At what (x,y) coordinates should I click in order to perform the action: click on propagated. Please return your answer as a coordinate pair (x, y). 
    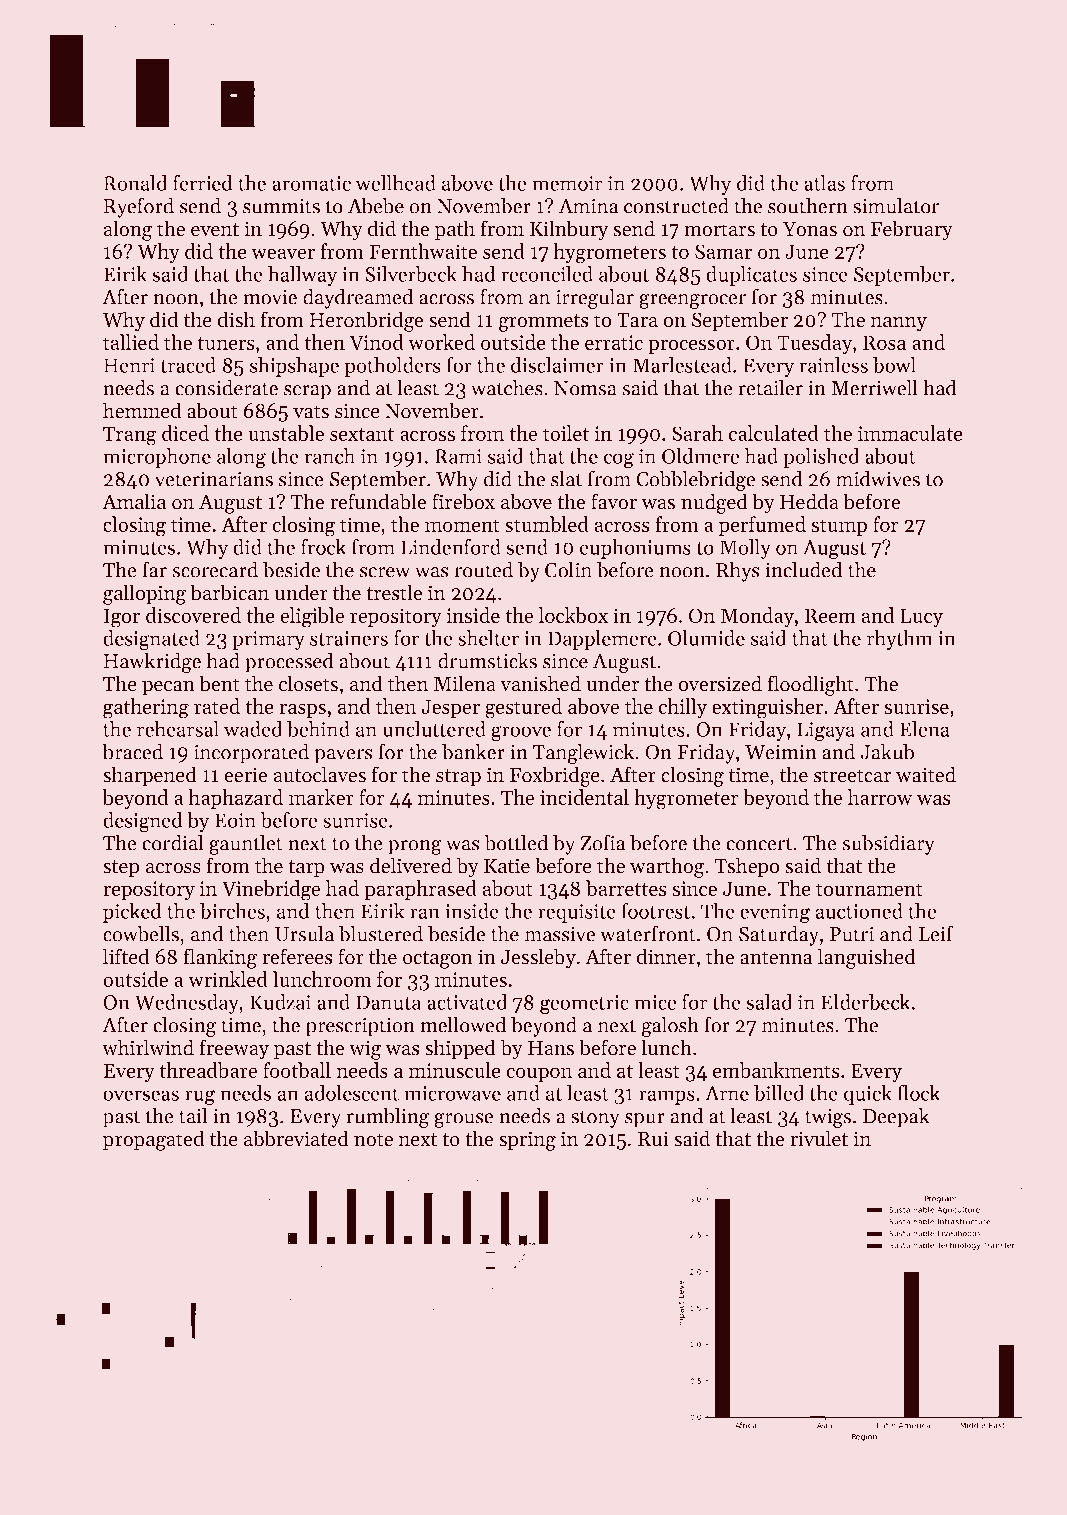
    Looking at the image, I should click on (153, 1140).
